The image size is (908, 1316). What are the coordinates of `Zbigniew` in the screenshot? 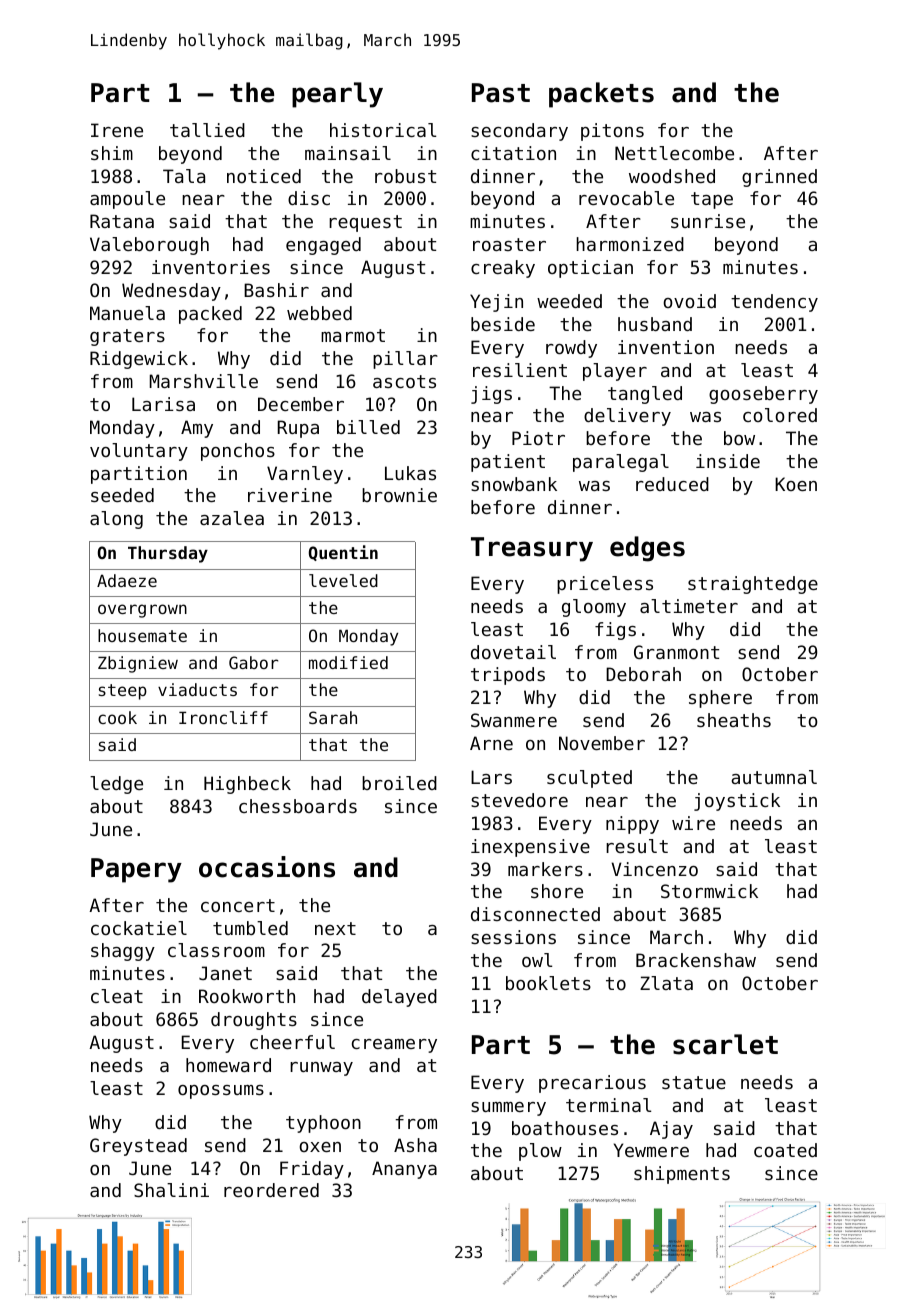 It's located at (138, 664).
